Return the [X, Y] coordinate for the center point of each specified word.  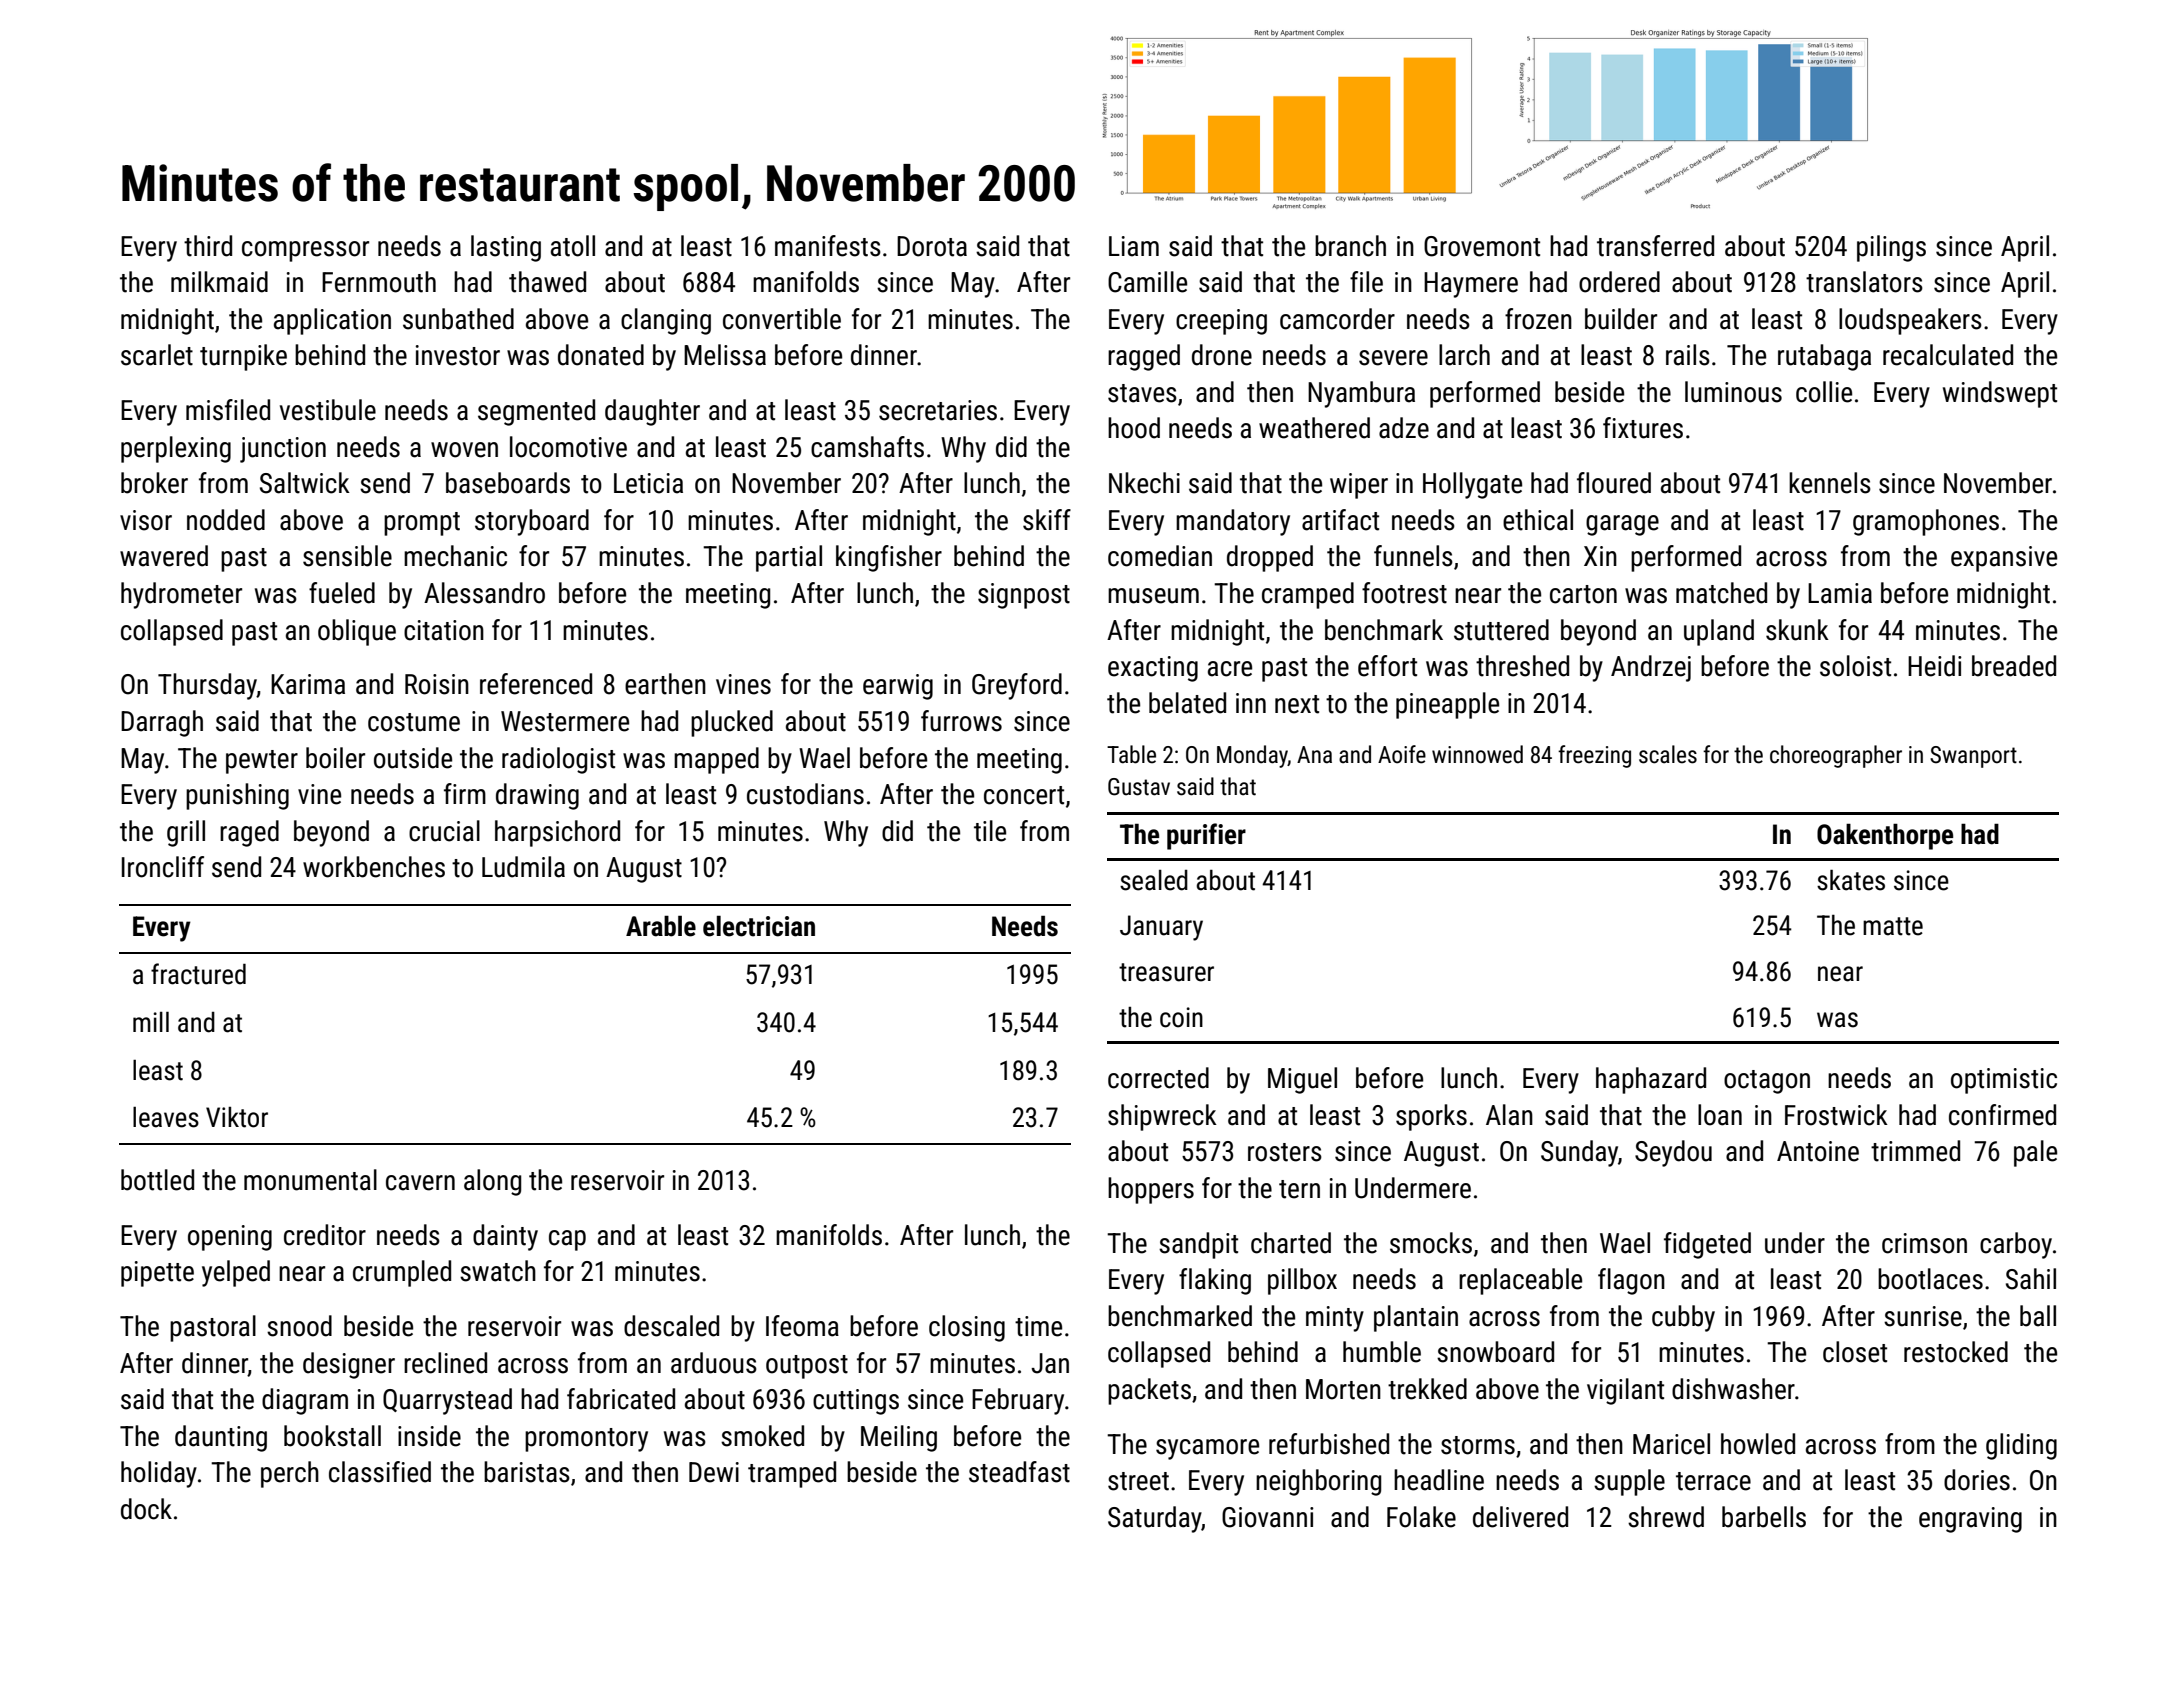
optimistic [2004, 1081]
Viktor [237, 1117]
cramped [1308, 595]
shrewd [1666, 1517]
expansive [2004, 559]
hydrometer [181, 595]
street [1138, 1481]
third [208, 246]
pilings [1891, 248]
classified [380, 1472]
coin [1181, 1017]
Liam [1134, 246]
